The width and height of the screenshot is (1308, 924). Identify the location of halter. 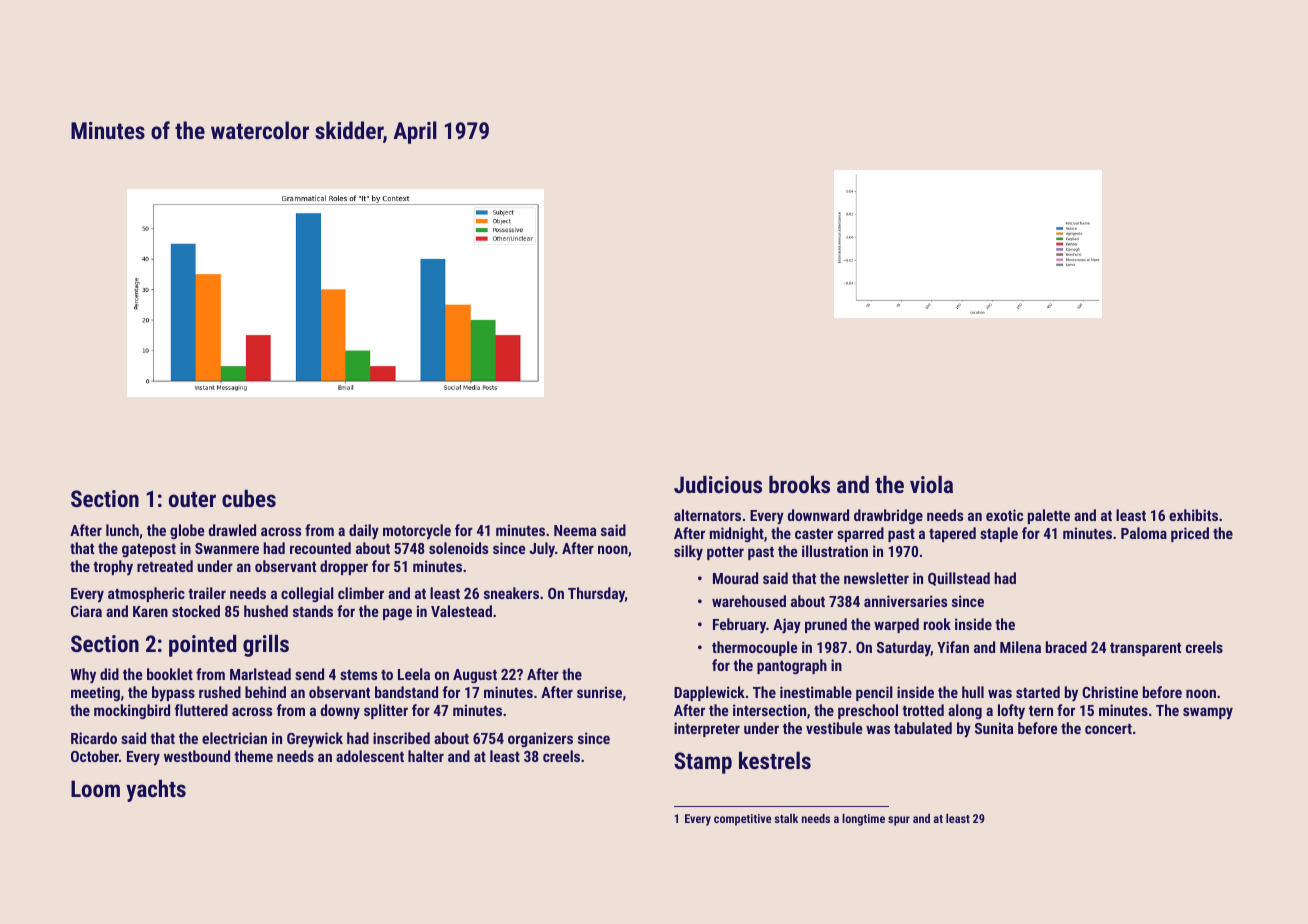
(426, 756).
